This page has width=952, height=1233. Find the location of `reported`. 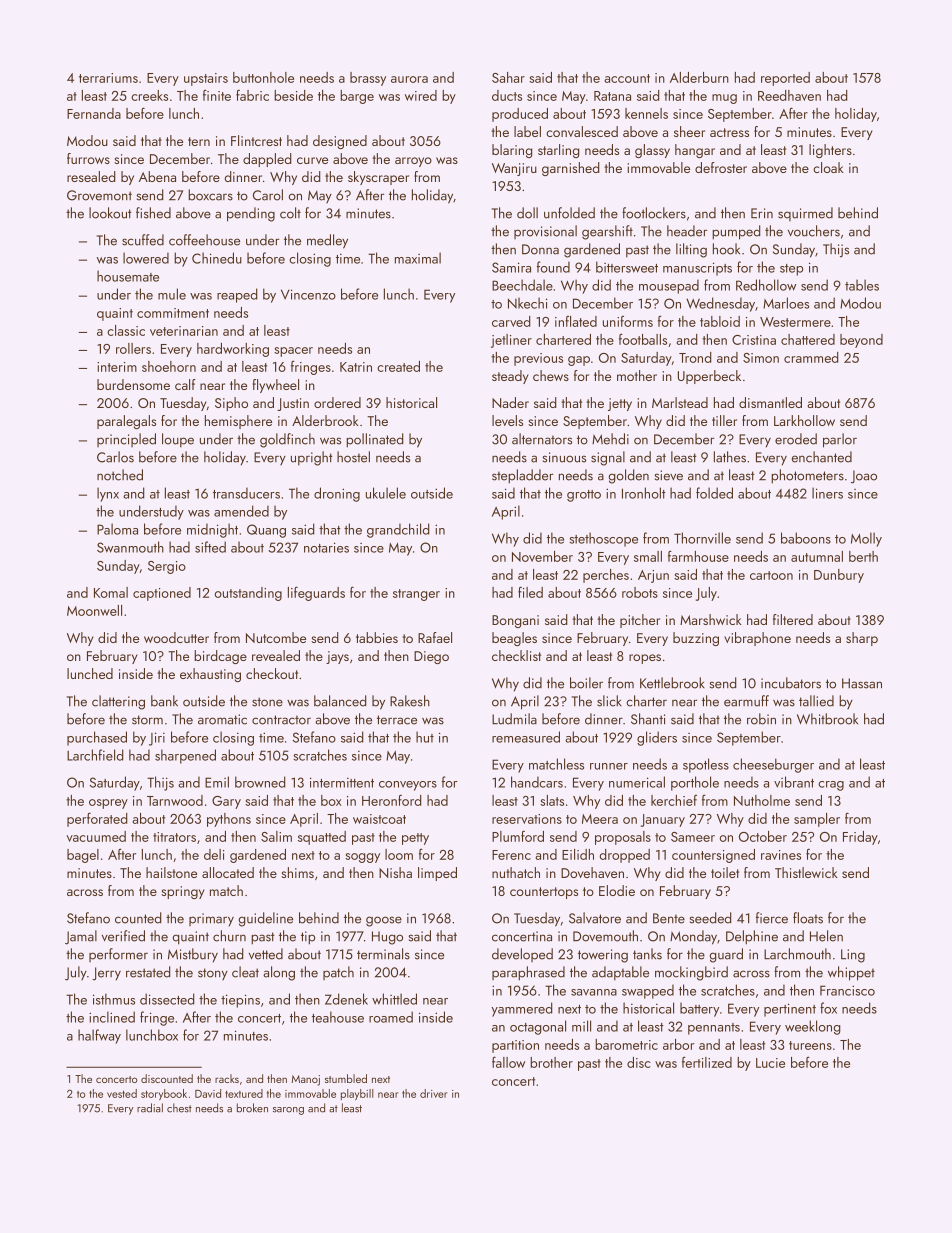

reported is located at coordinates (785, 79).
